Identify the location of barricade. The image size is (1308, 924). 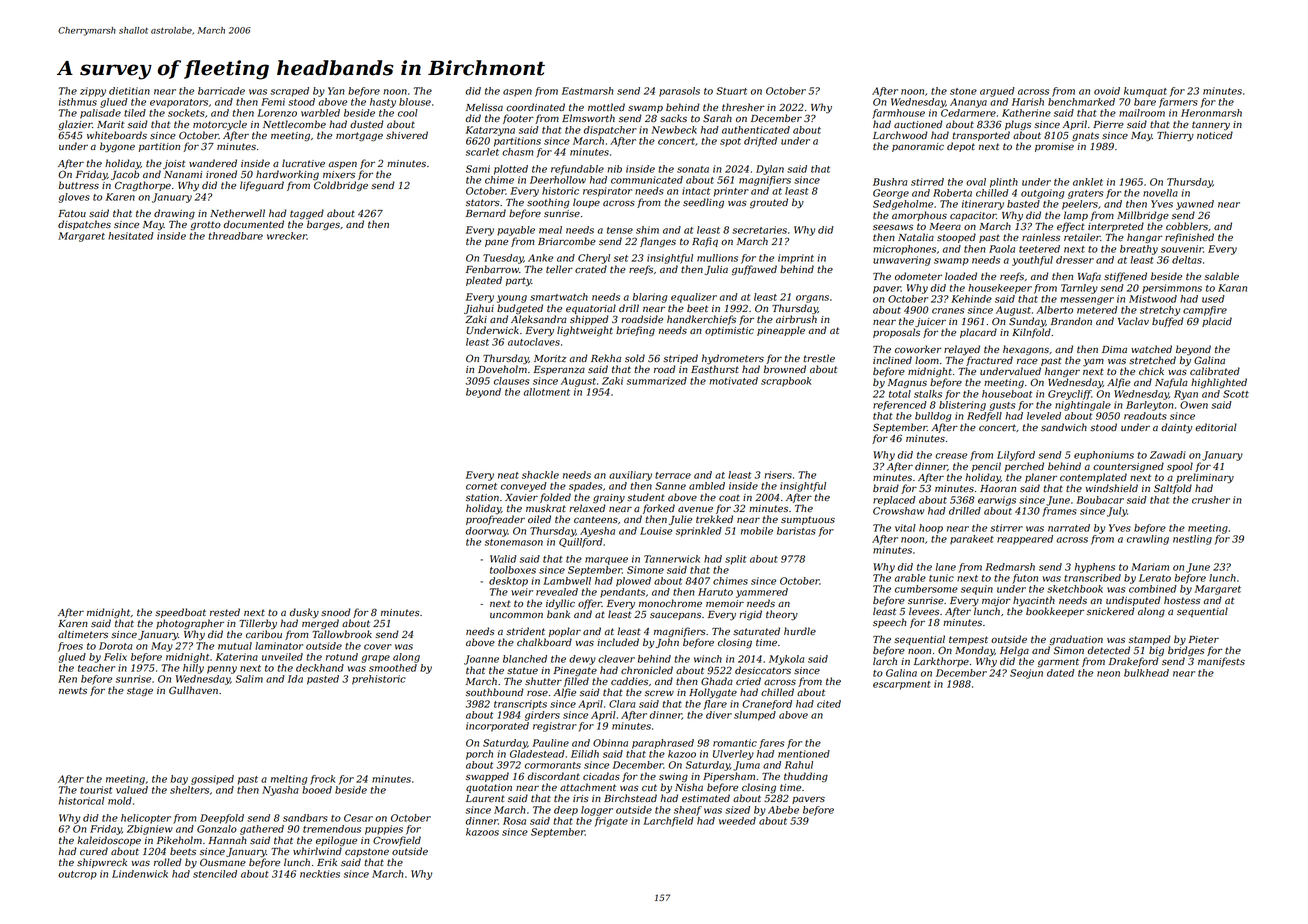
(221, 91).
